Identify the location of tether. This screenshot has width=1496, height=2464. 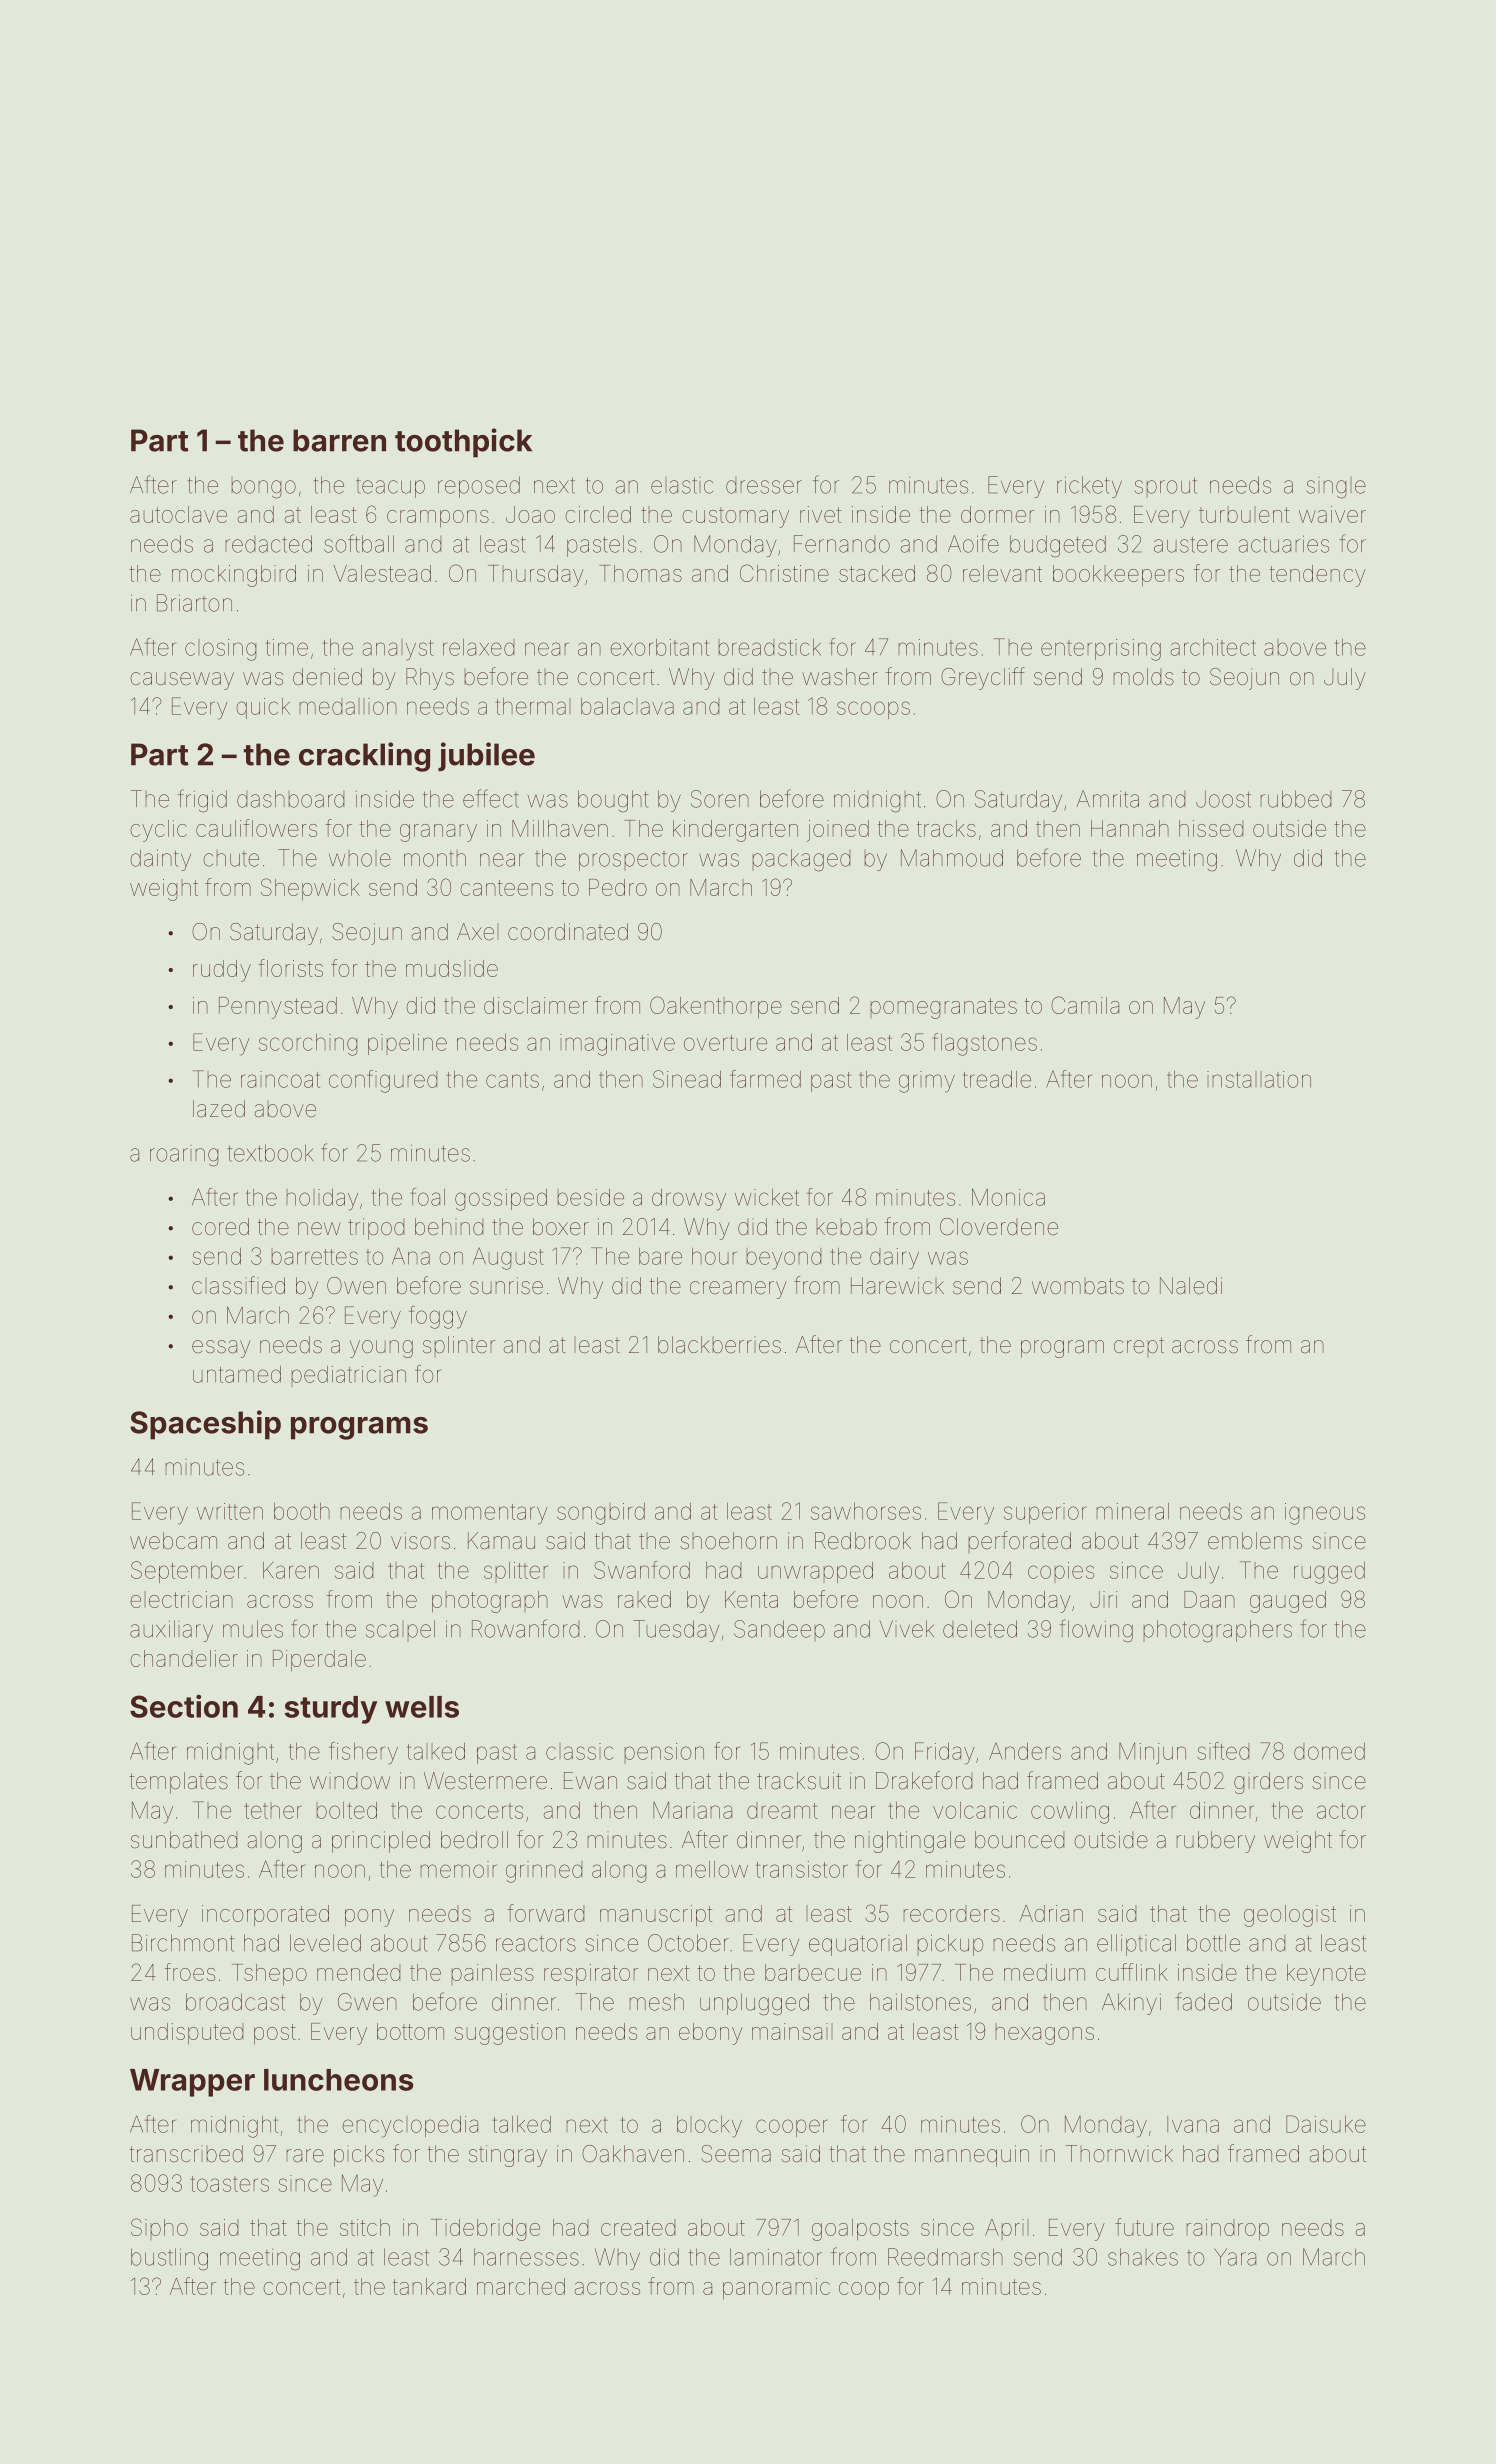
(273, 1810).
